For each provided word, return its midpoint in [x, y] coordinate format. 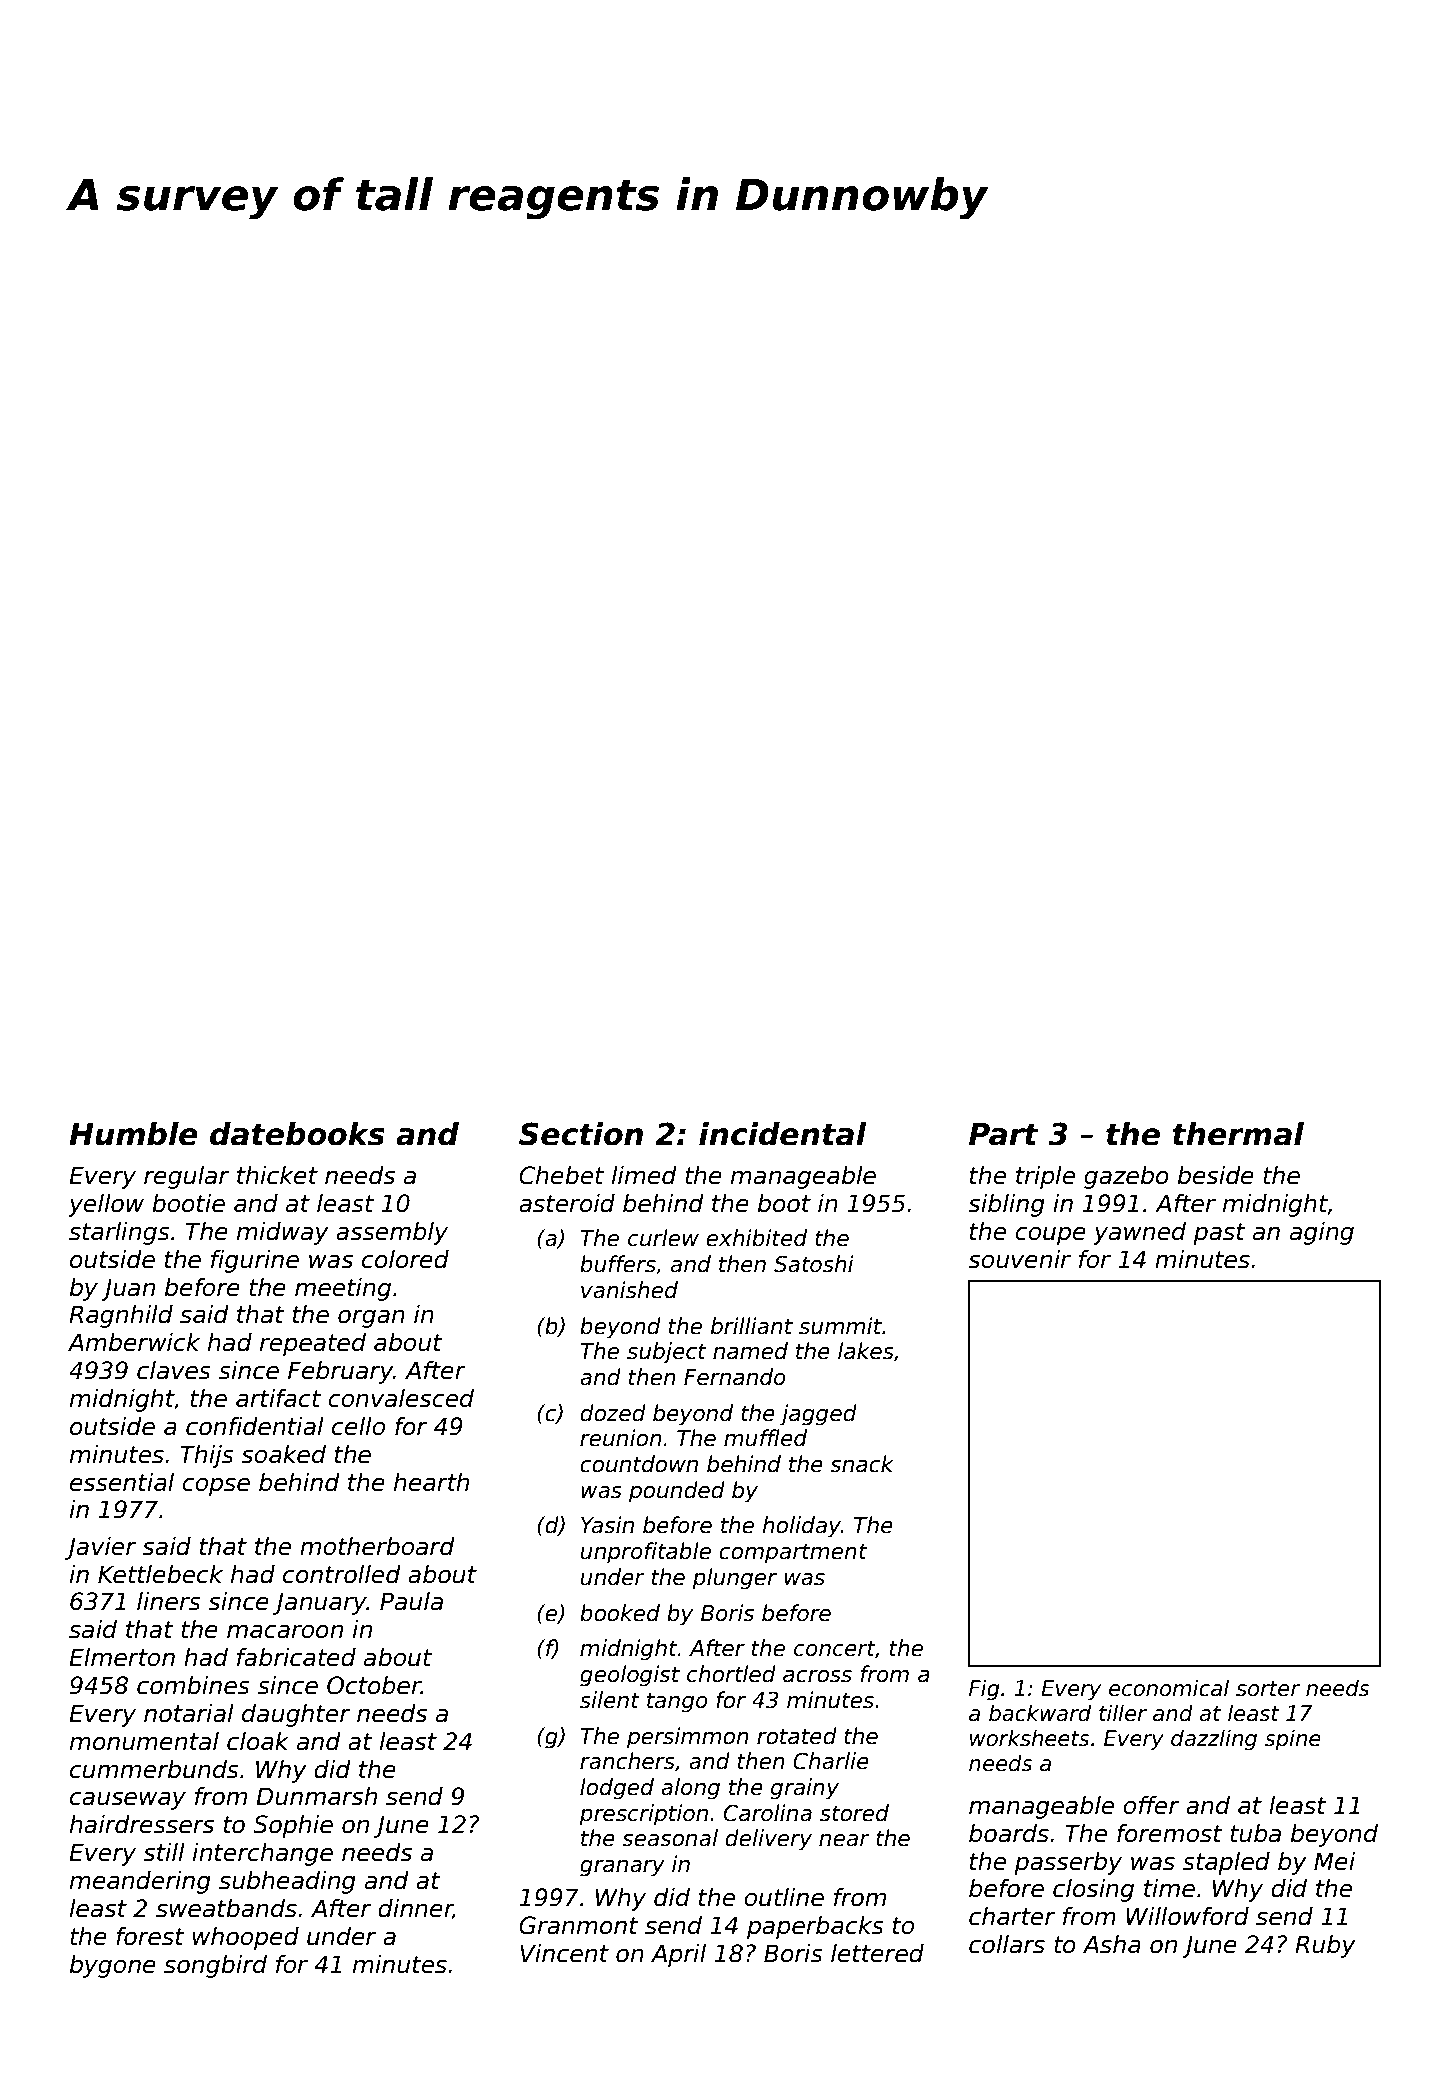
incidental [783, 1134]
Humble [133, 1134]
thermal [1238, 1134]
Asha [1112, 1944]
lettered [877, 1953]
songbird [215, 1966]
